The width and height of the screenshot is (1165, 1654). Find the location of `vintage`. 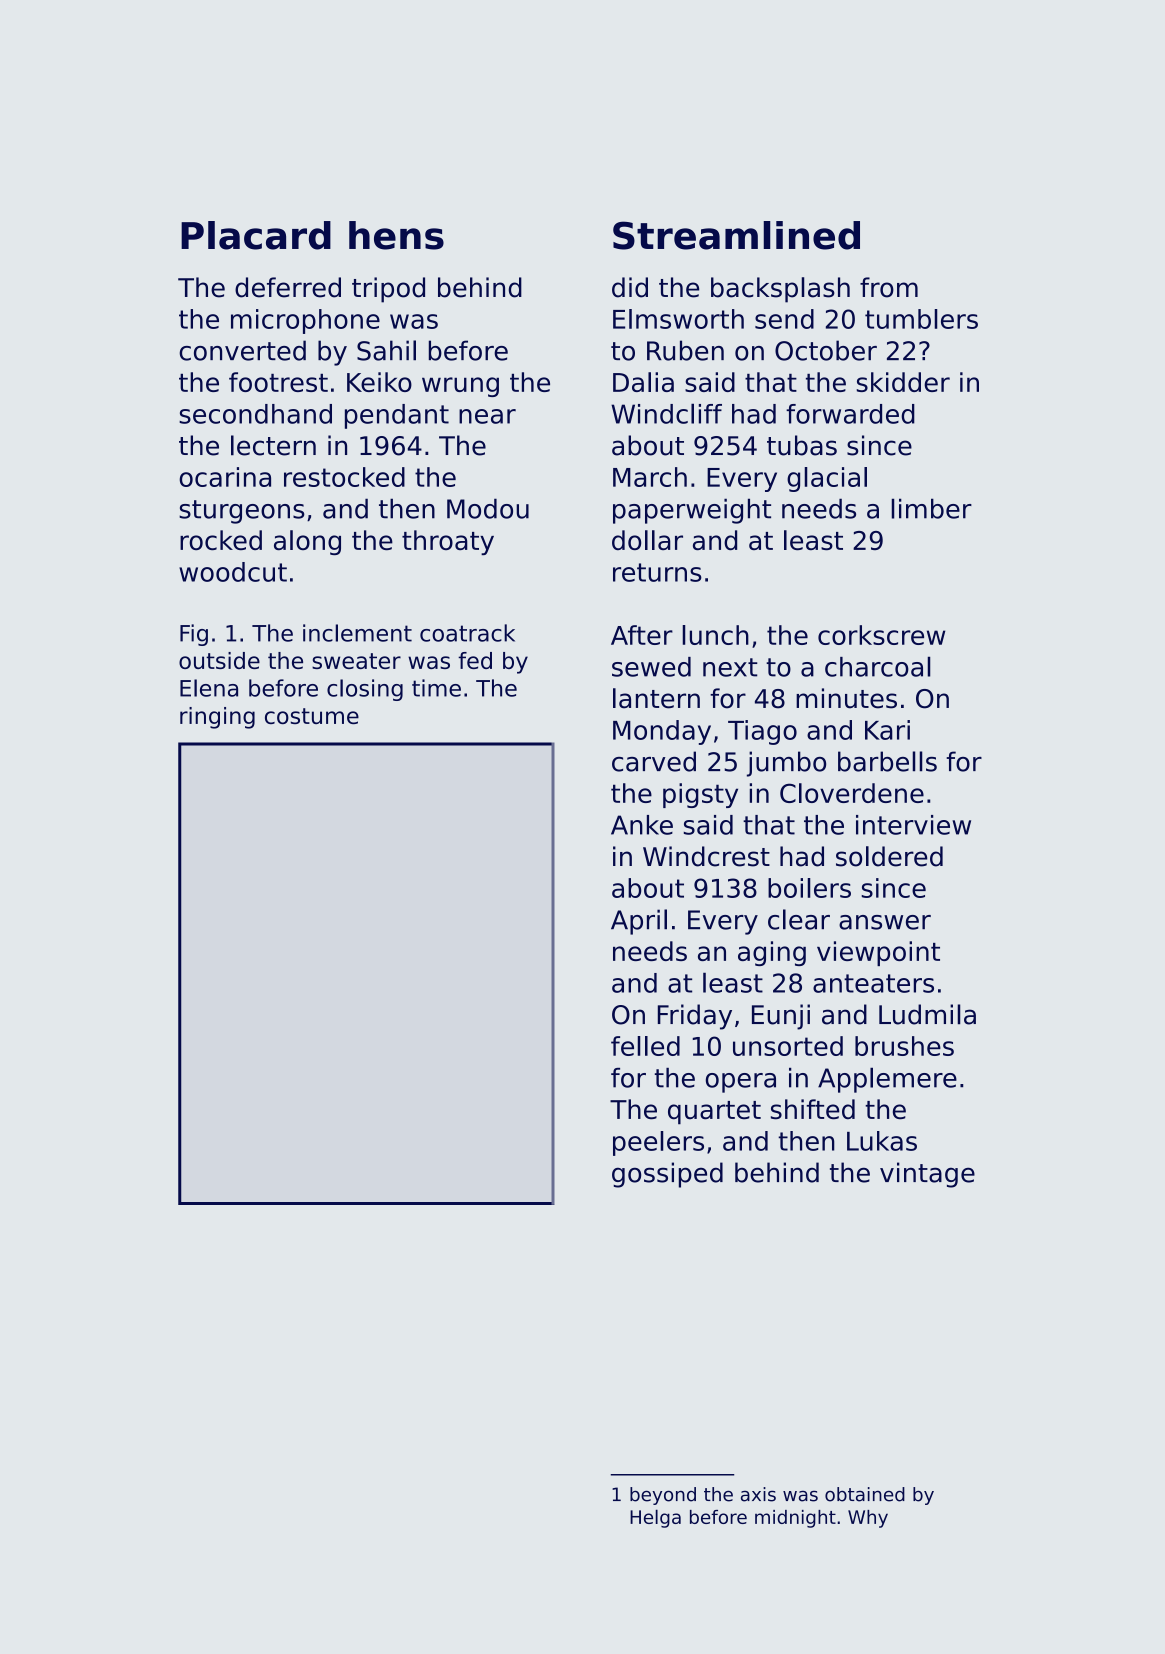

vintage is located at coordinates (927, 1175).
